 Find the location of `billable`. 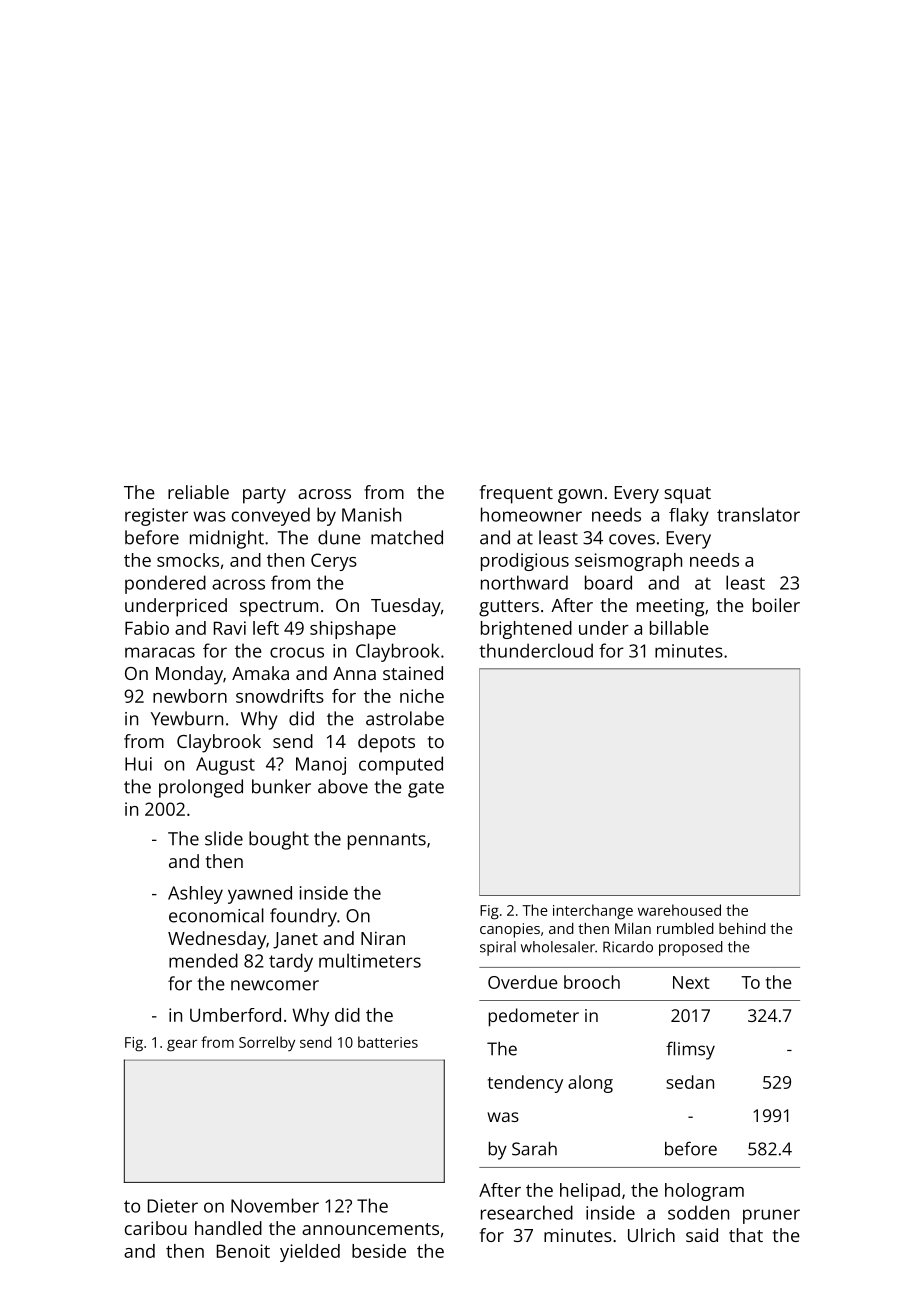

billable is located at coordinates (679, 628).
